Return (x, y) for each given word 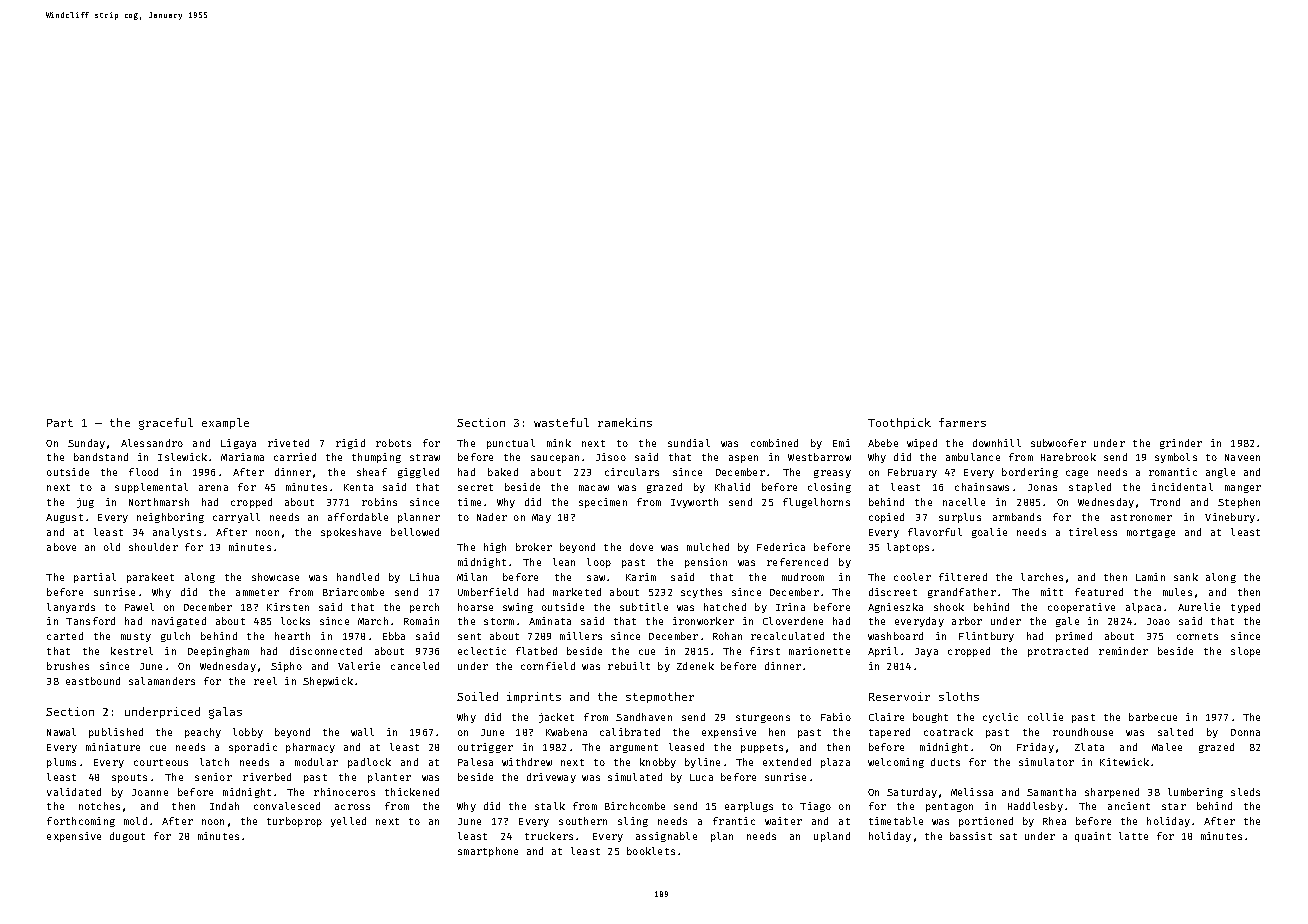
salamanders (162, 681)
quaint (1093, 837)
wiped (922, 444)
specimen (603, 503)
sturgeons (763, 718)
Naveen (1242, 457)
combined (774, 443)
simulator (1046, 762)
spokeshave (351, 533)
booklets (651, 851)
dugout (127, 837)
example (225, 423)
